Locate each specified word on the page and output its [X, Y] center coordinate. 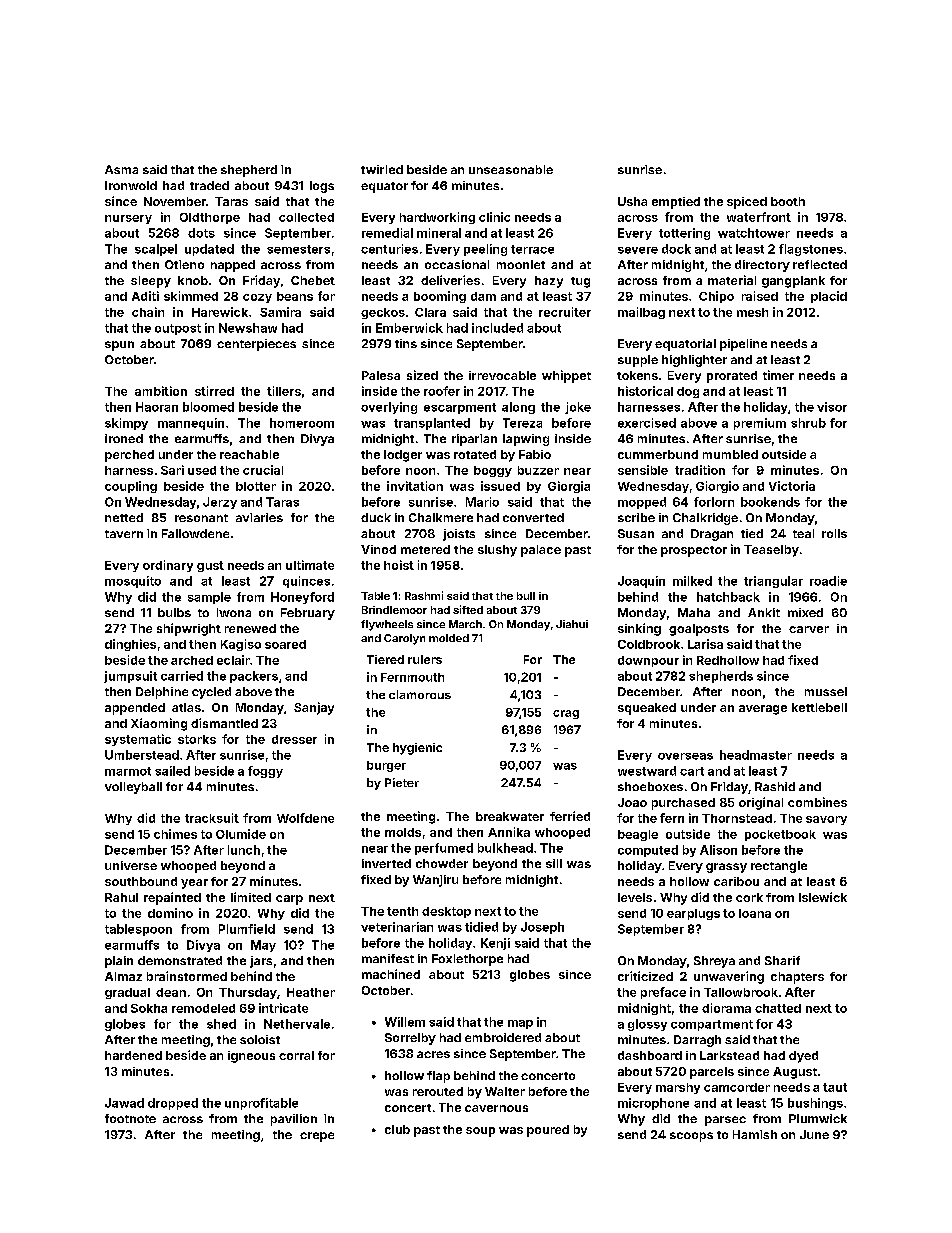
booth [788, 201]
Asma [121, 169]
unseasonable [511, 169]
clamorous [420, 694]
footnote [130, 1118]
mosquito [133, 582]
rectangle [779, 867]
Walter [505, 1091]
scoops [691, 1137]
